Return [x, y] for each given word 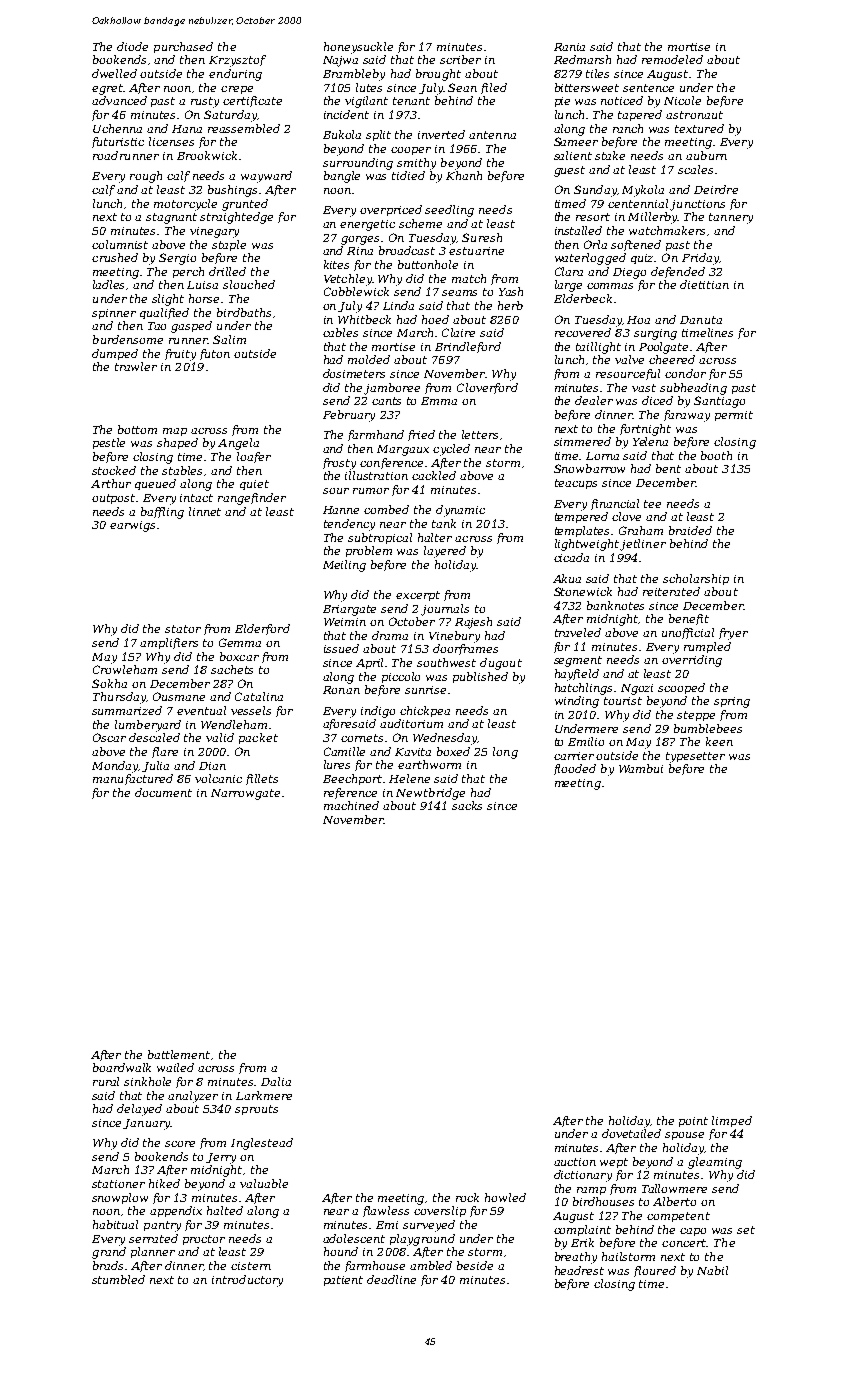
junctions [697, 205]
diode [132, 46]
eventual [201, 710]
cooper [411, 151]
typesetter [695, 757]
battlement [179, 1054]
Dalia [276, 1081]
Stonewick [583, 591]
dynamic [460, 511]
